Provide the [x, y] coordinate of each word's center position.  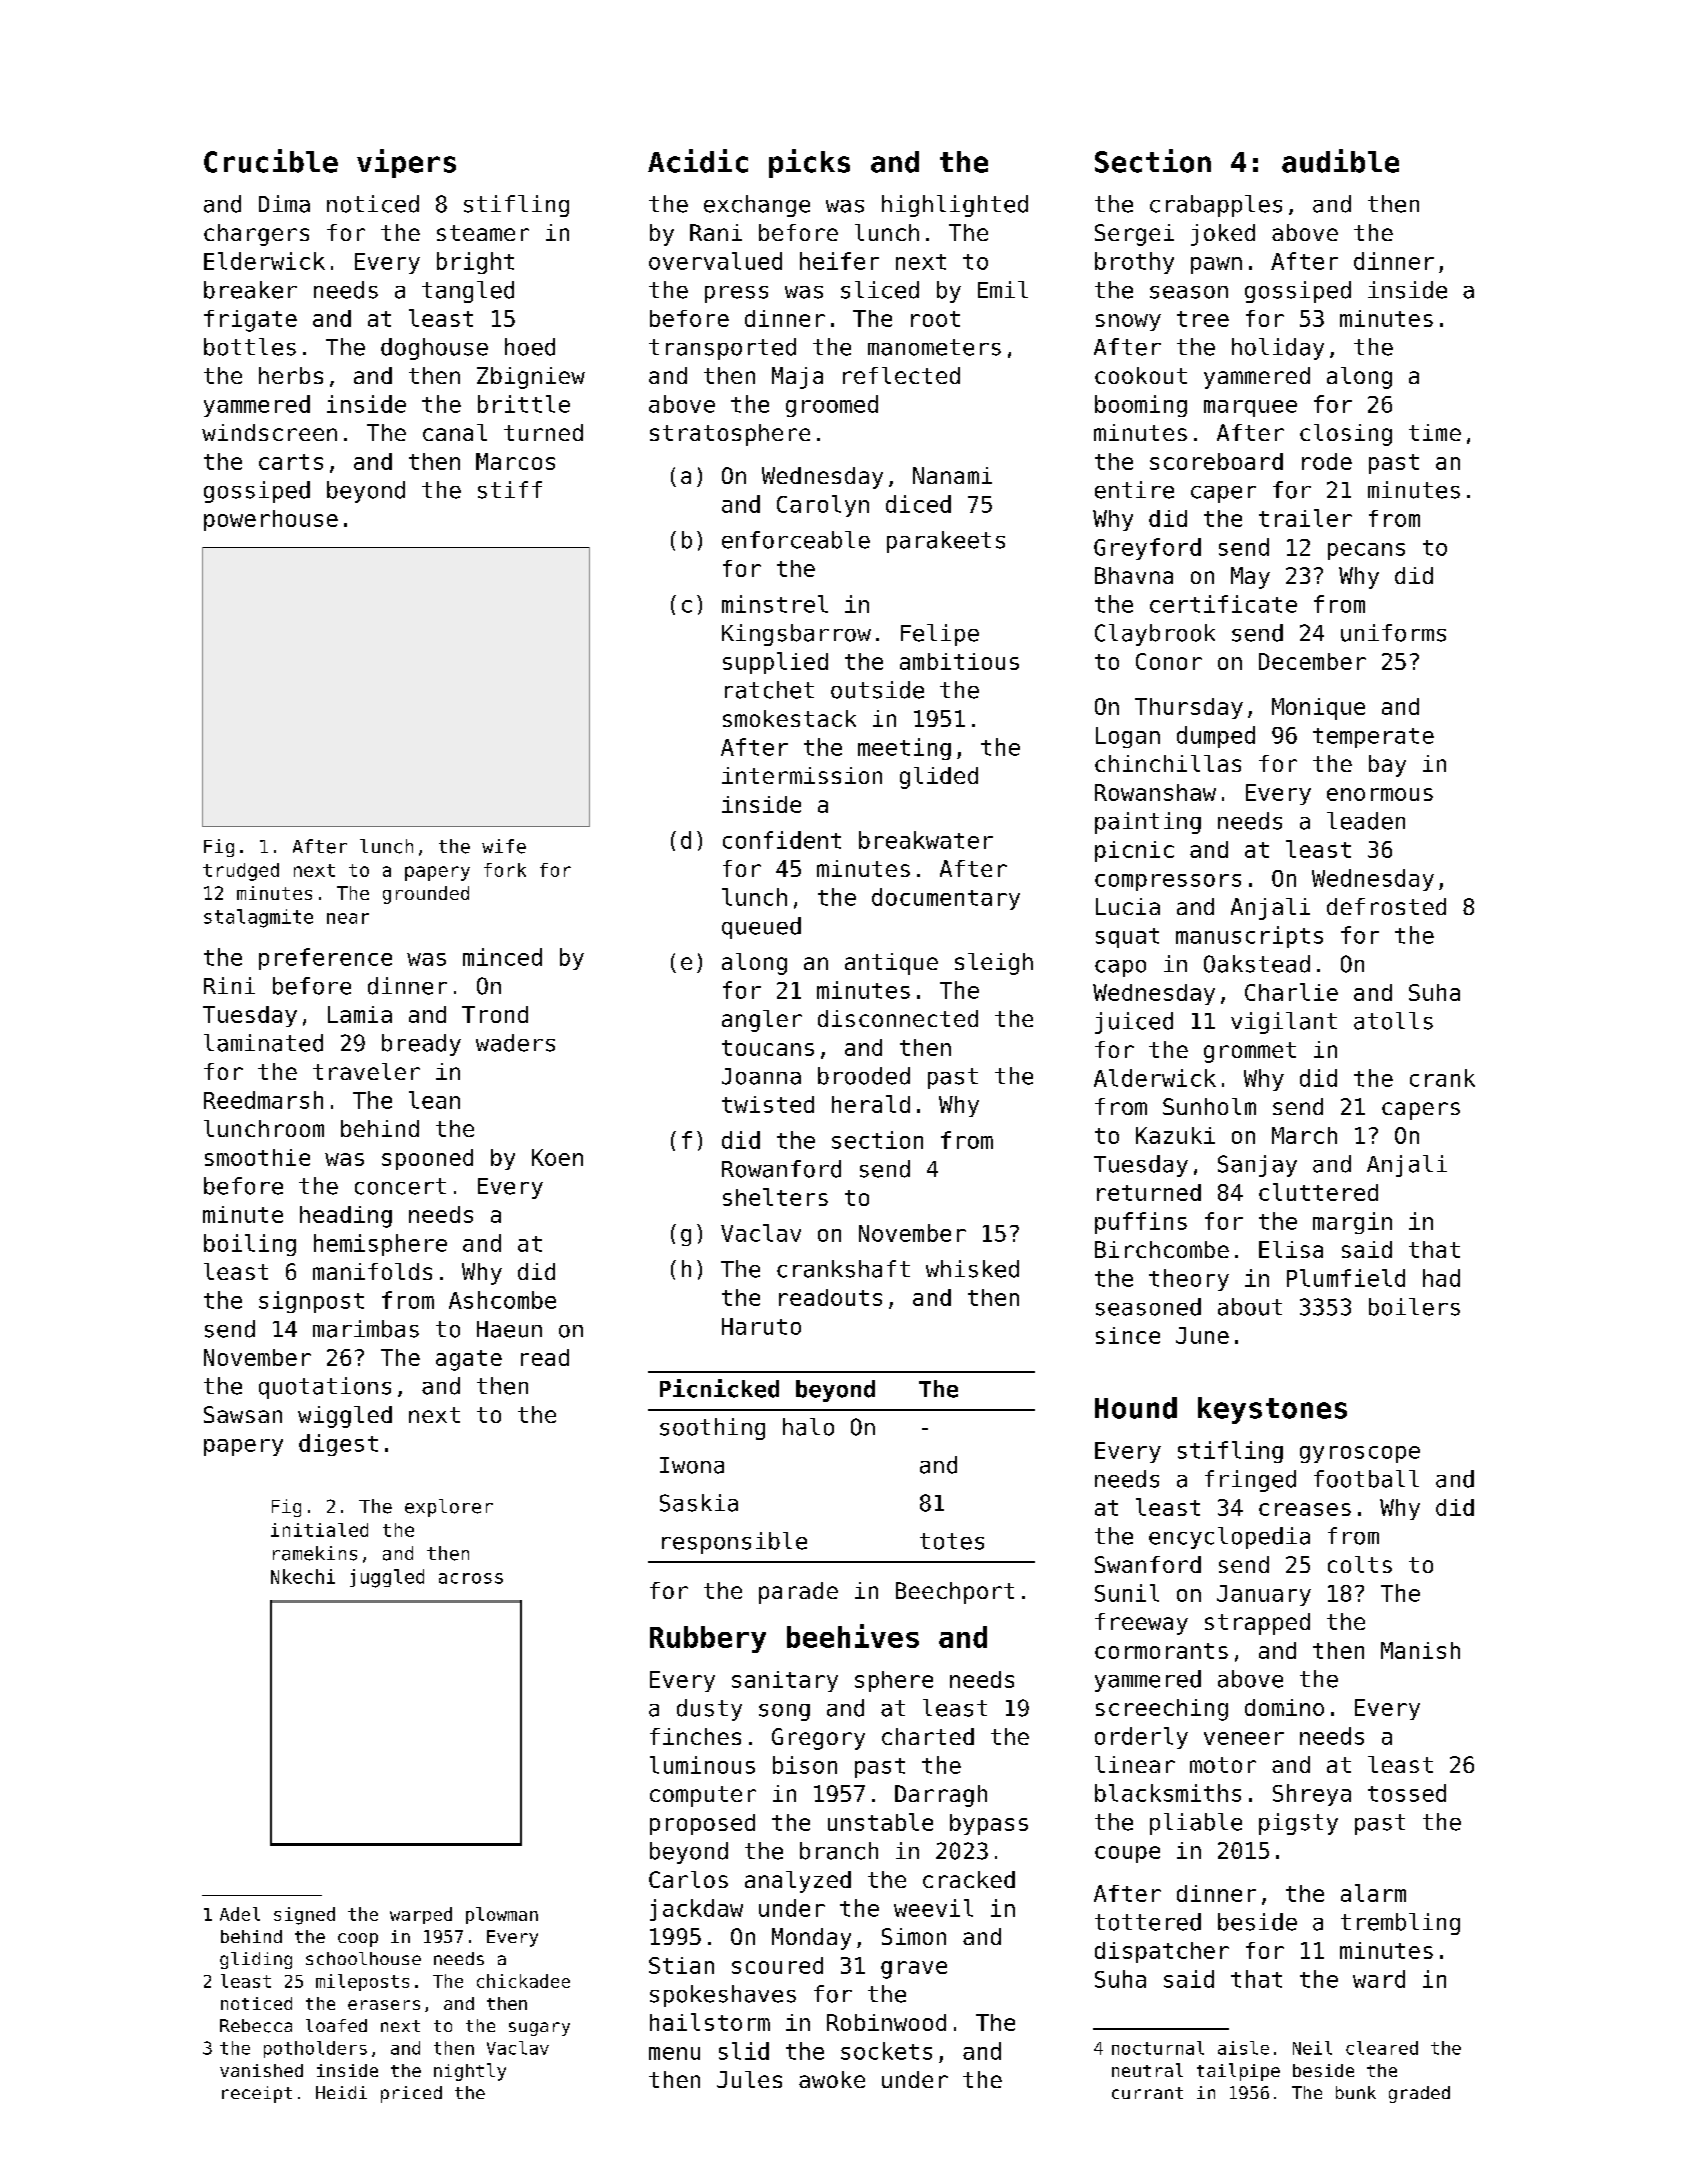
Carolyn [823, 506]
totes [952, 1541]
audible [1340, 161]
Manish [1420, 1650]
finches [695, 1736]
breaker [250, 290]
